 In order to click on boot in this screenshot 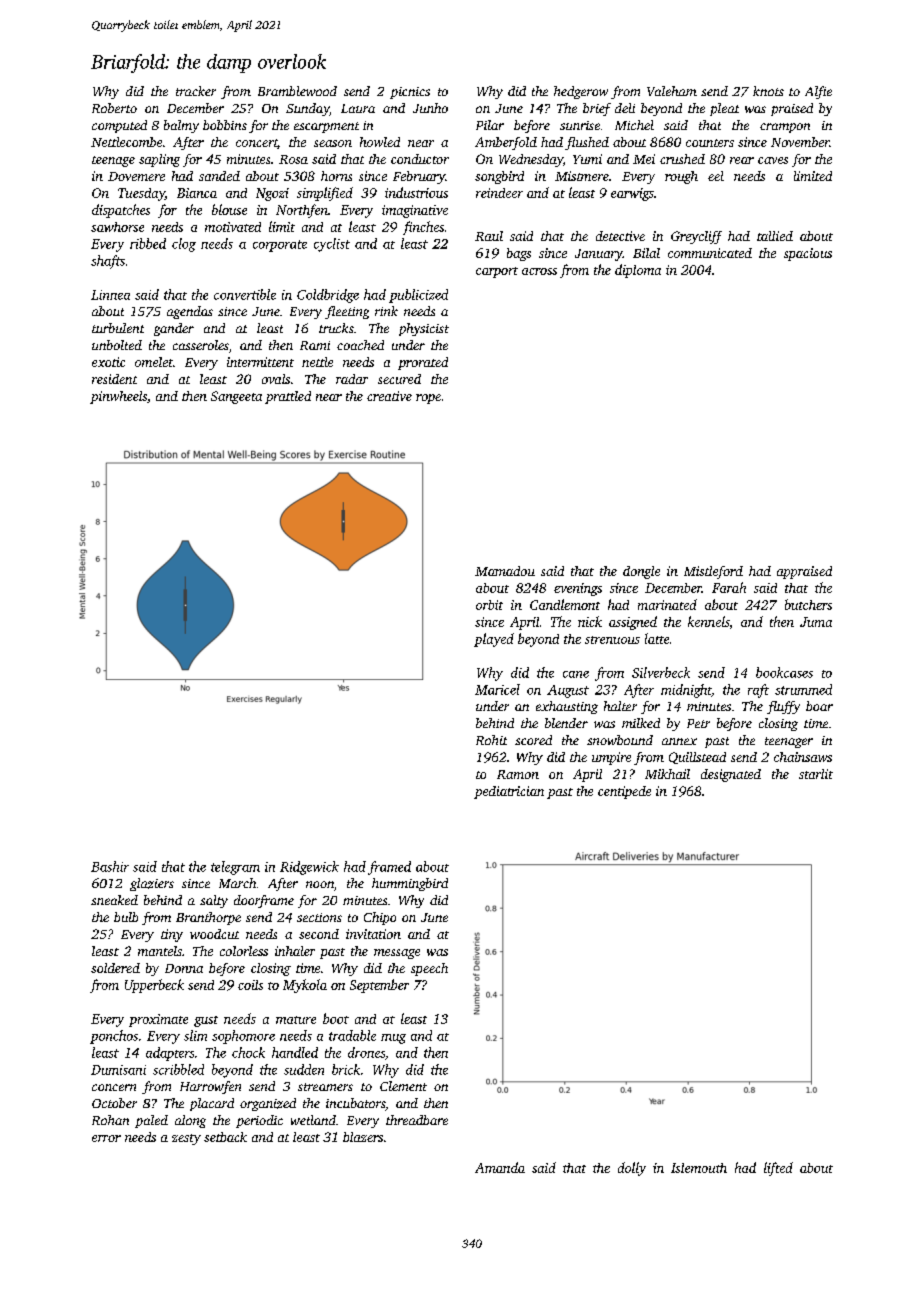, I will do `click(336, 1018)`.
